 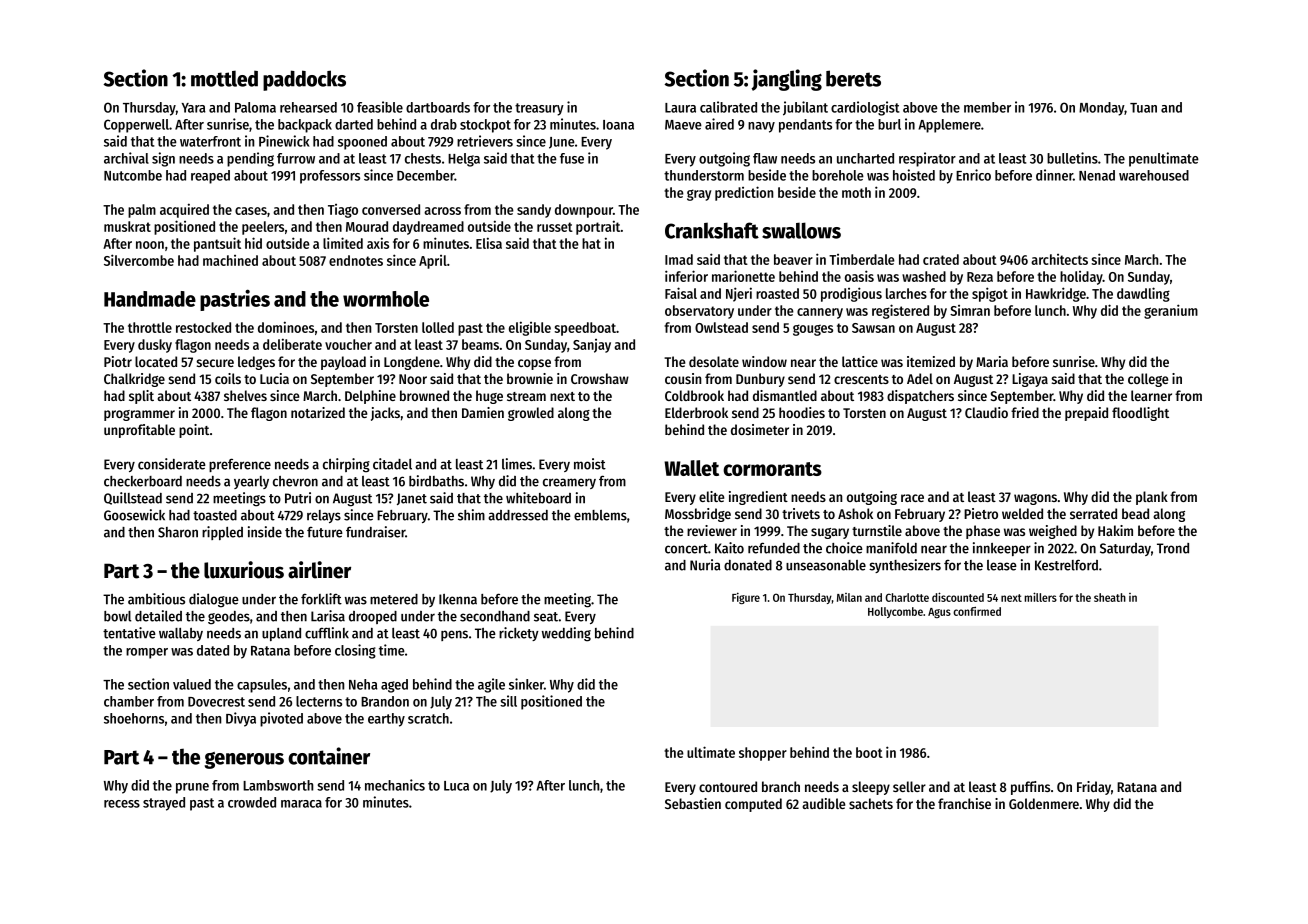 I want to click on Tuan, so click(x=1143, y=108).
